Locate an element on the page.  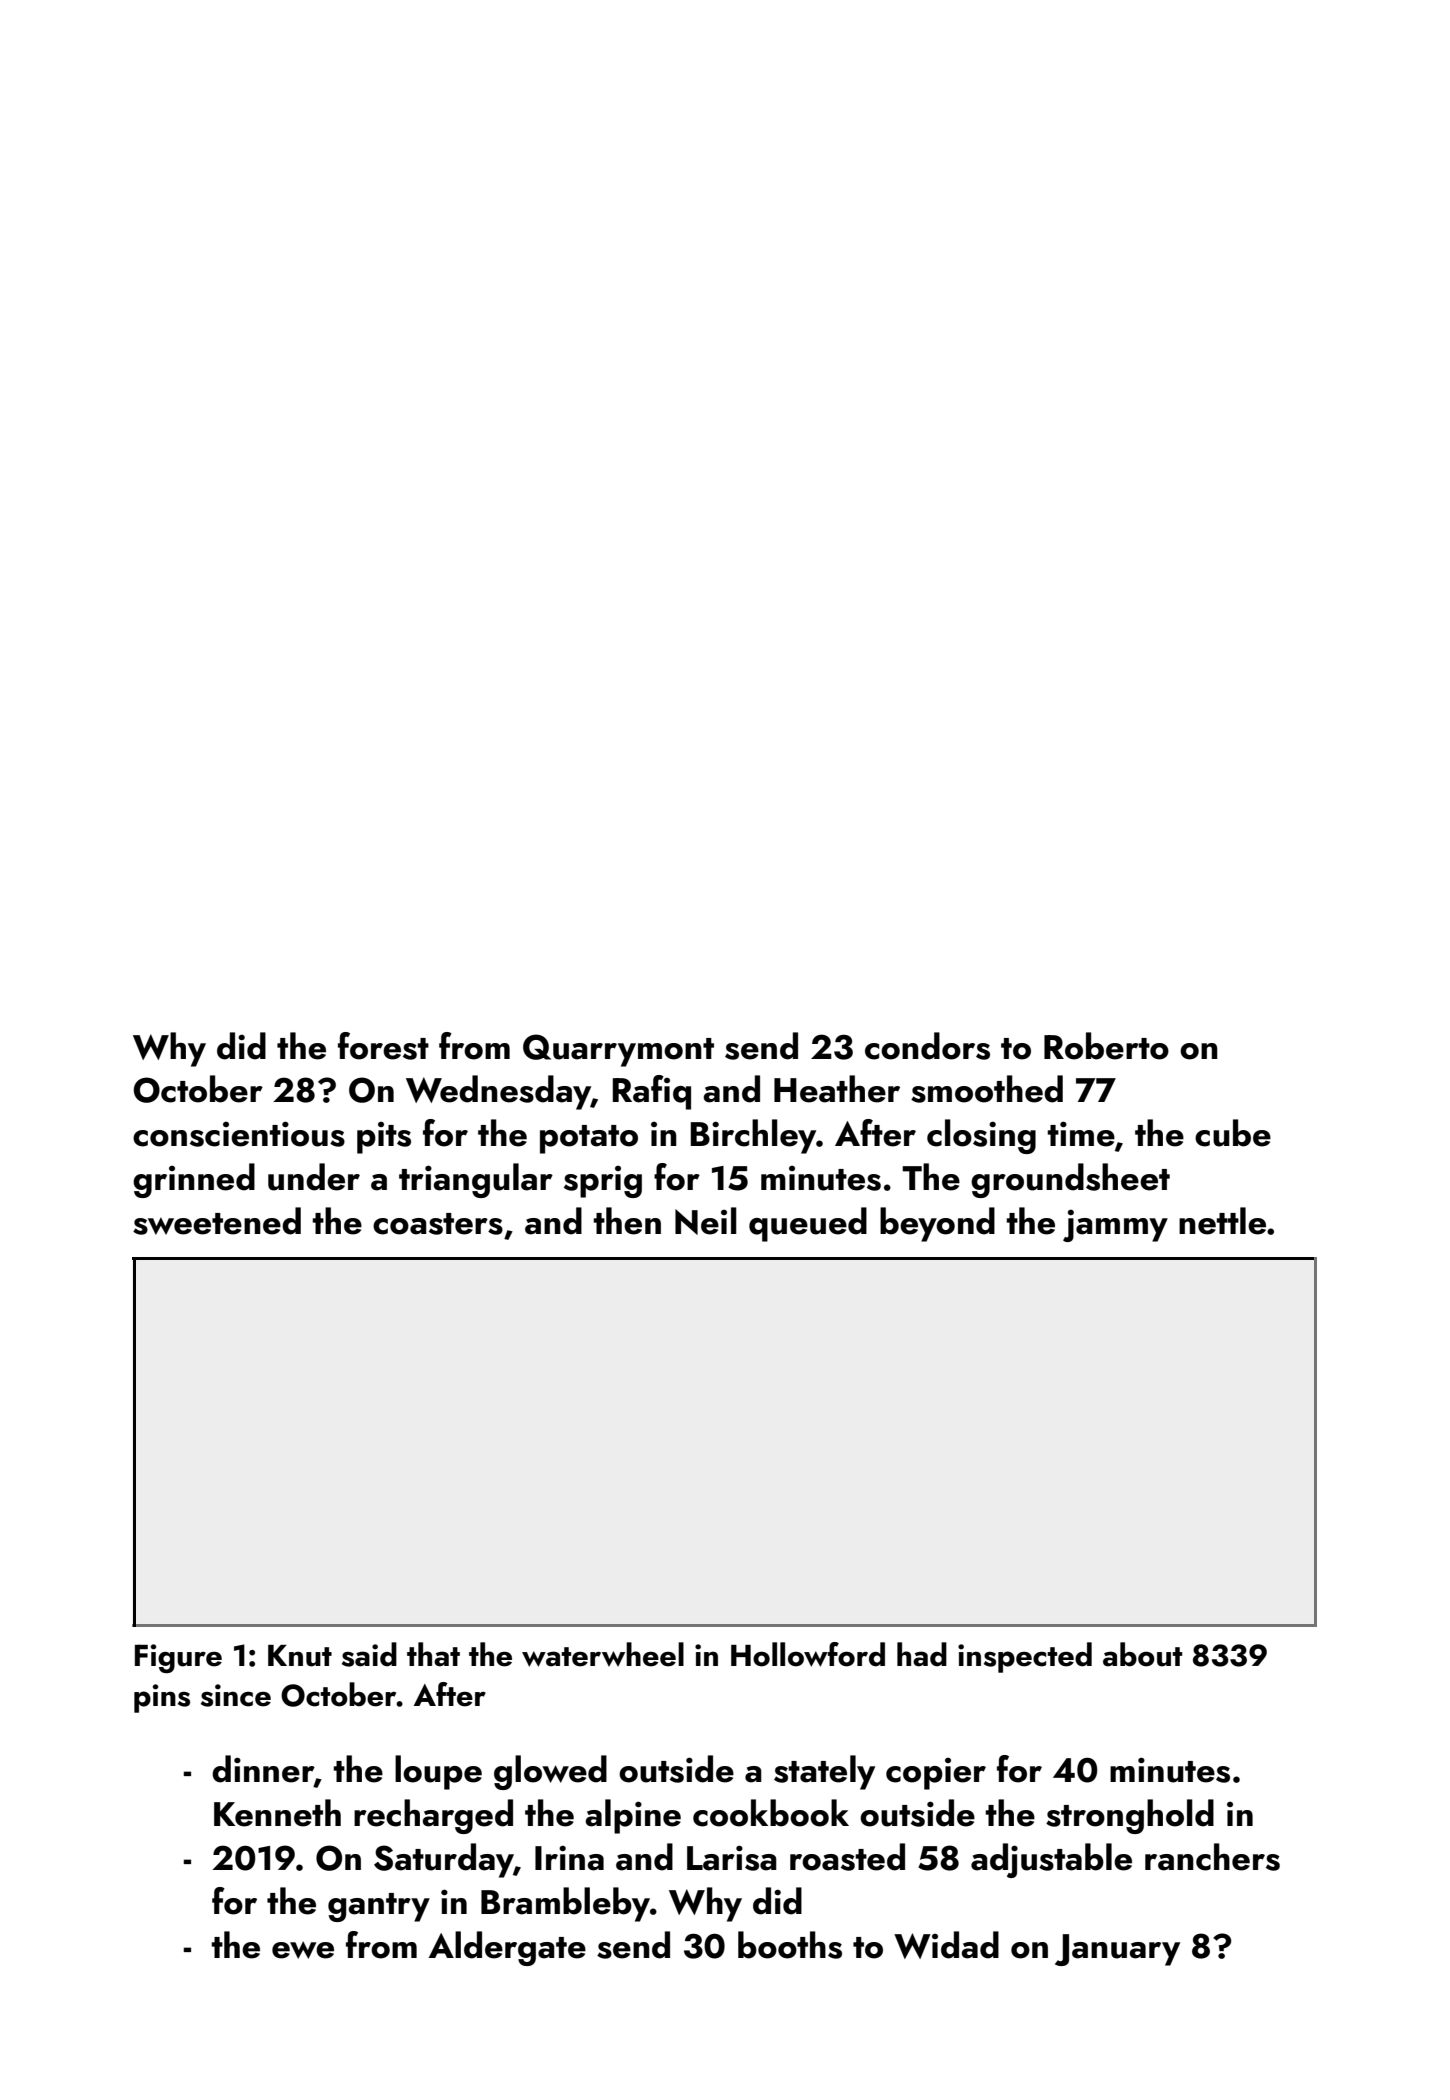
waterwheel is located at coordinates (603, 1654).
